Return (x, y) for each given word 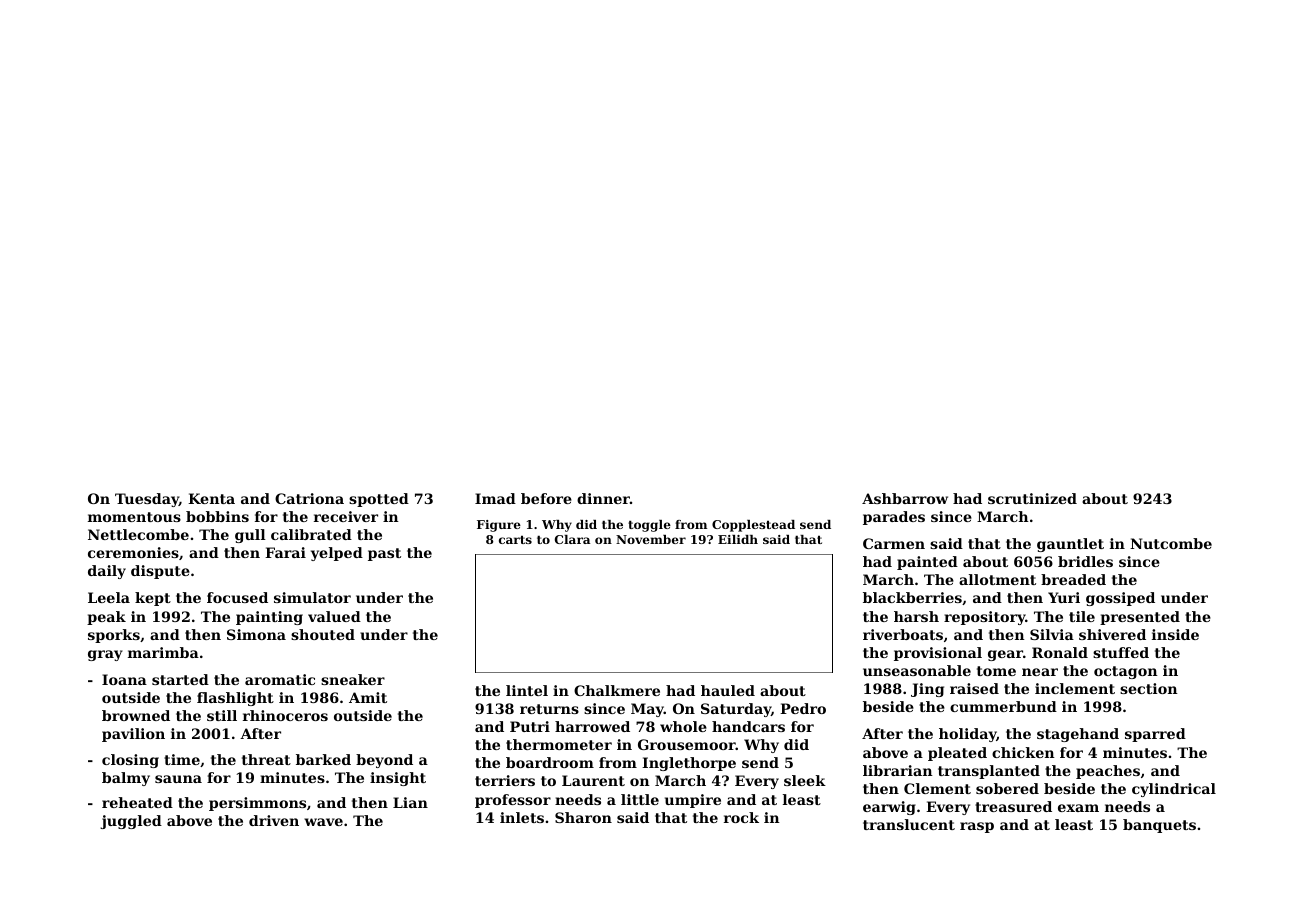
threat (266, 759)
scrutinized (1032, 498)
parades (894, 518)
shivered (1112, 634)
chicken (1023, 752)
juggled (131, 822)
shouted (323, 634)
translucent (909, 824)
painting (269, 618)
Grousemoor (687, 744)
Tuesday (147, 500)
